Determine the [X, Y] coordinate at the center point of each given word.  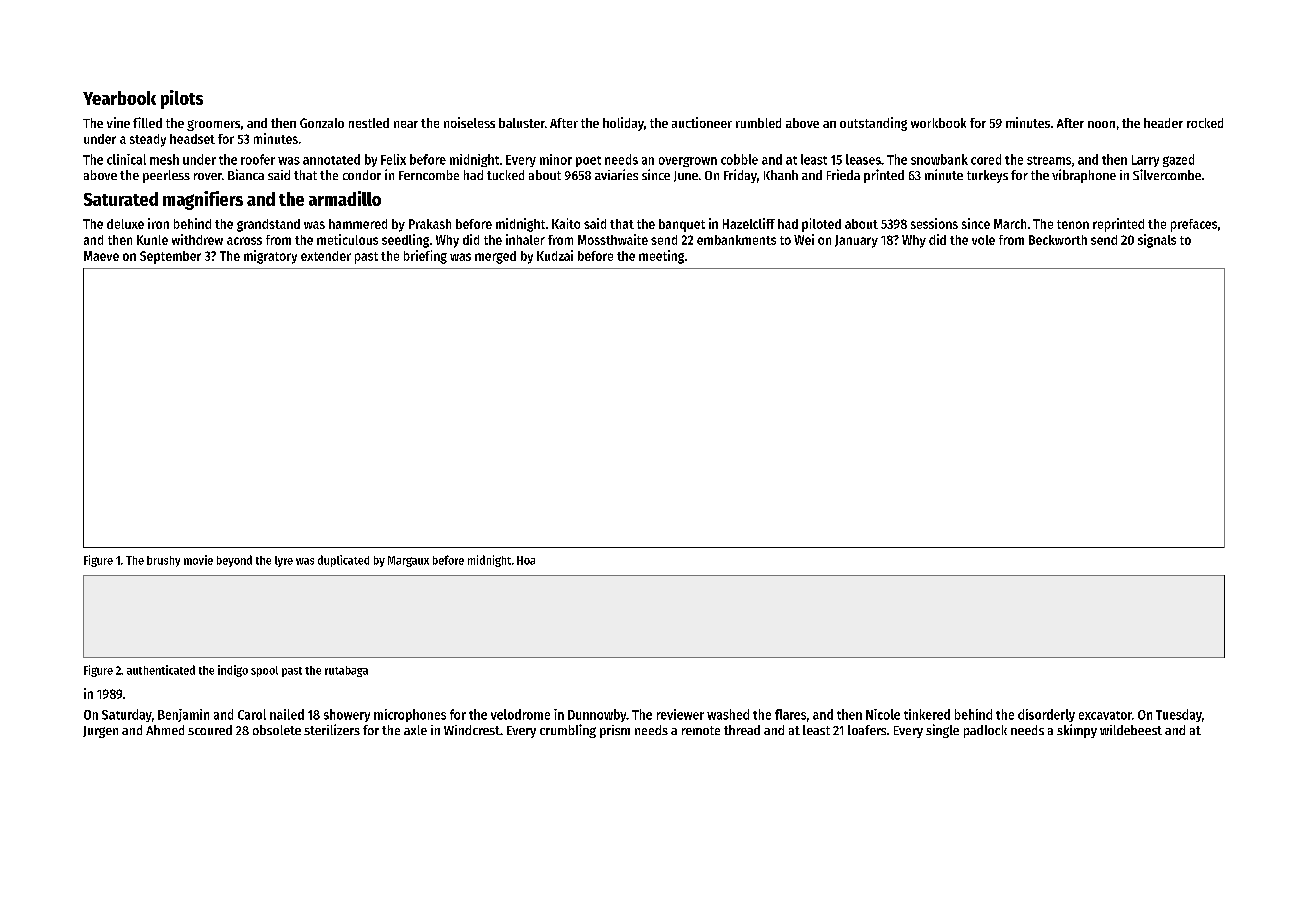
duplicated [343, 561]
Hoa [526, 560]
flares [790, 714]
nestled [369, 123]
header [1163, 123]
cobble [739, 159]
